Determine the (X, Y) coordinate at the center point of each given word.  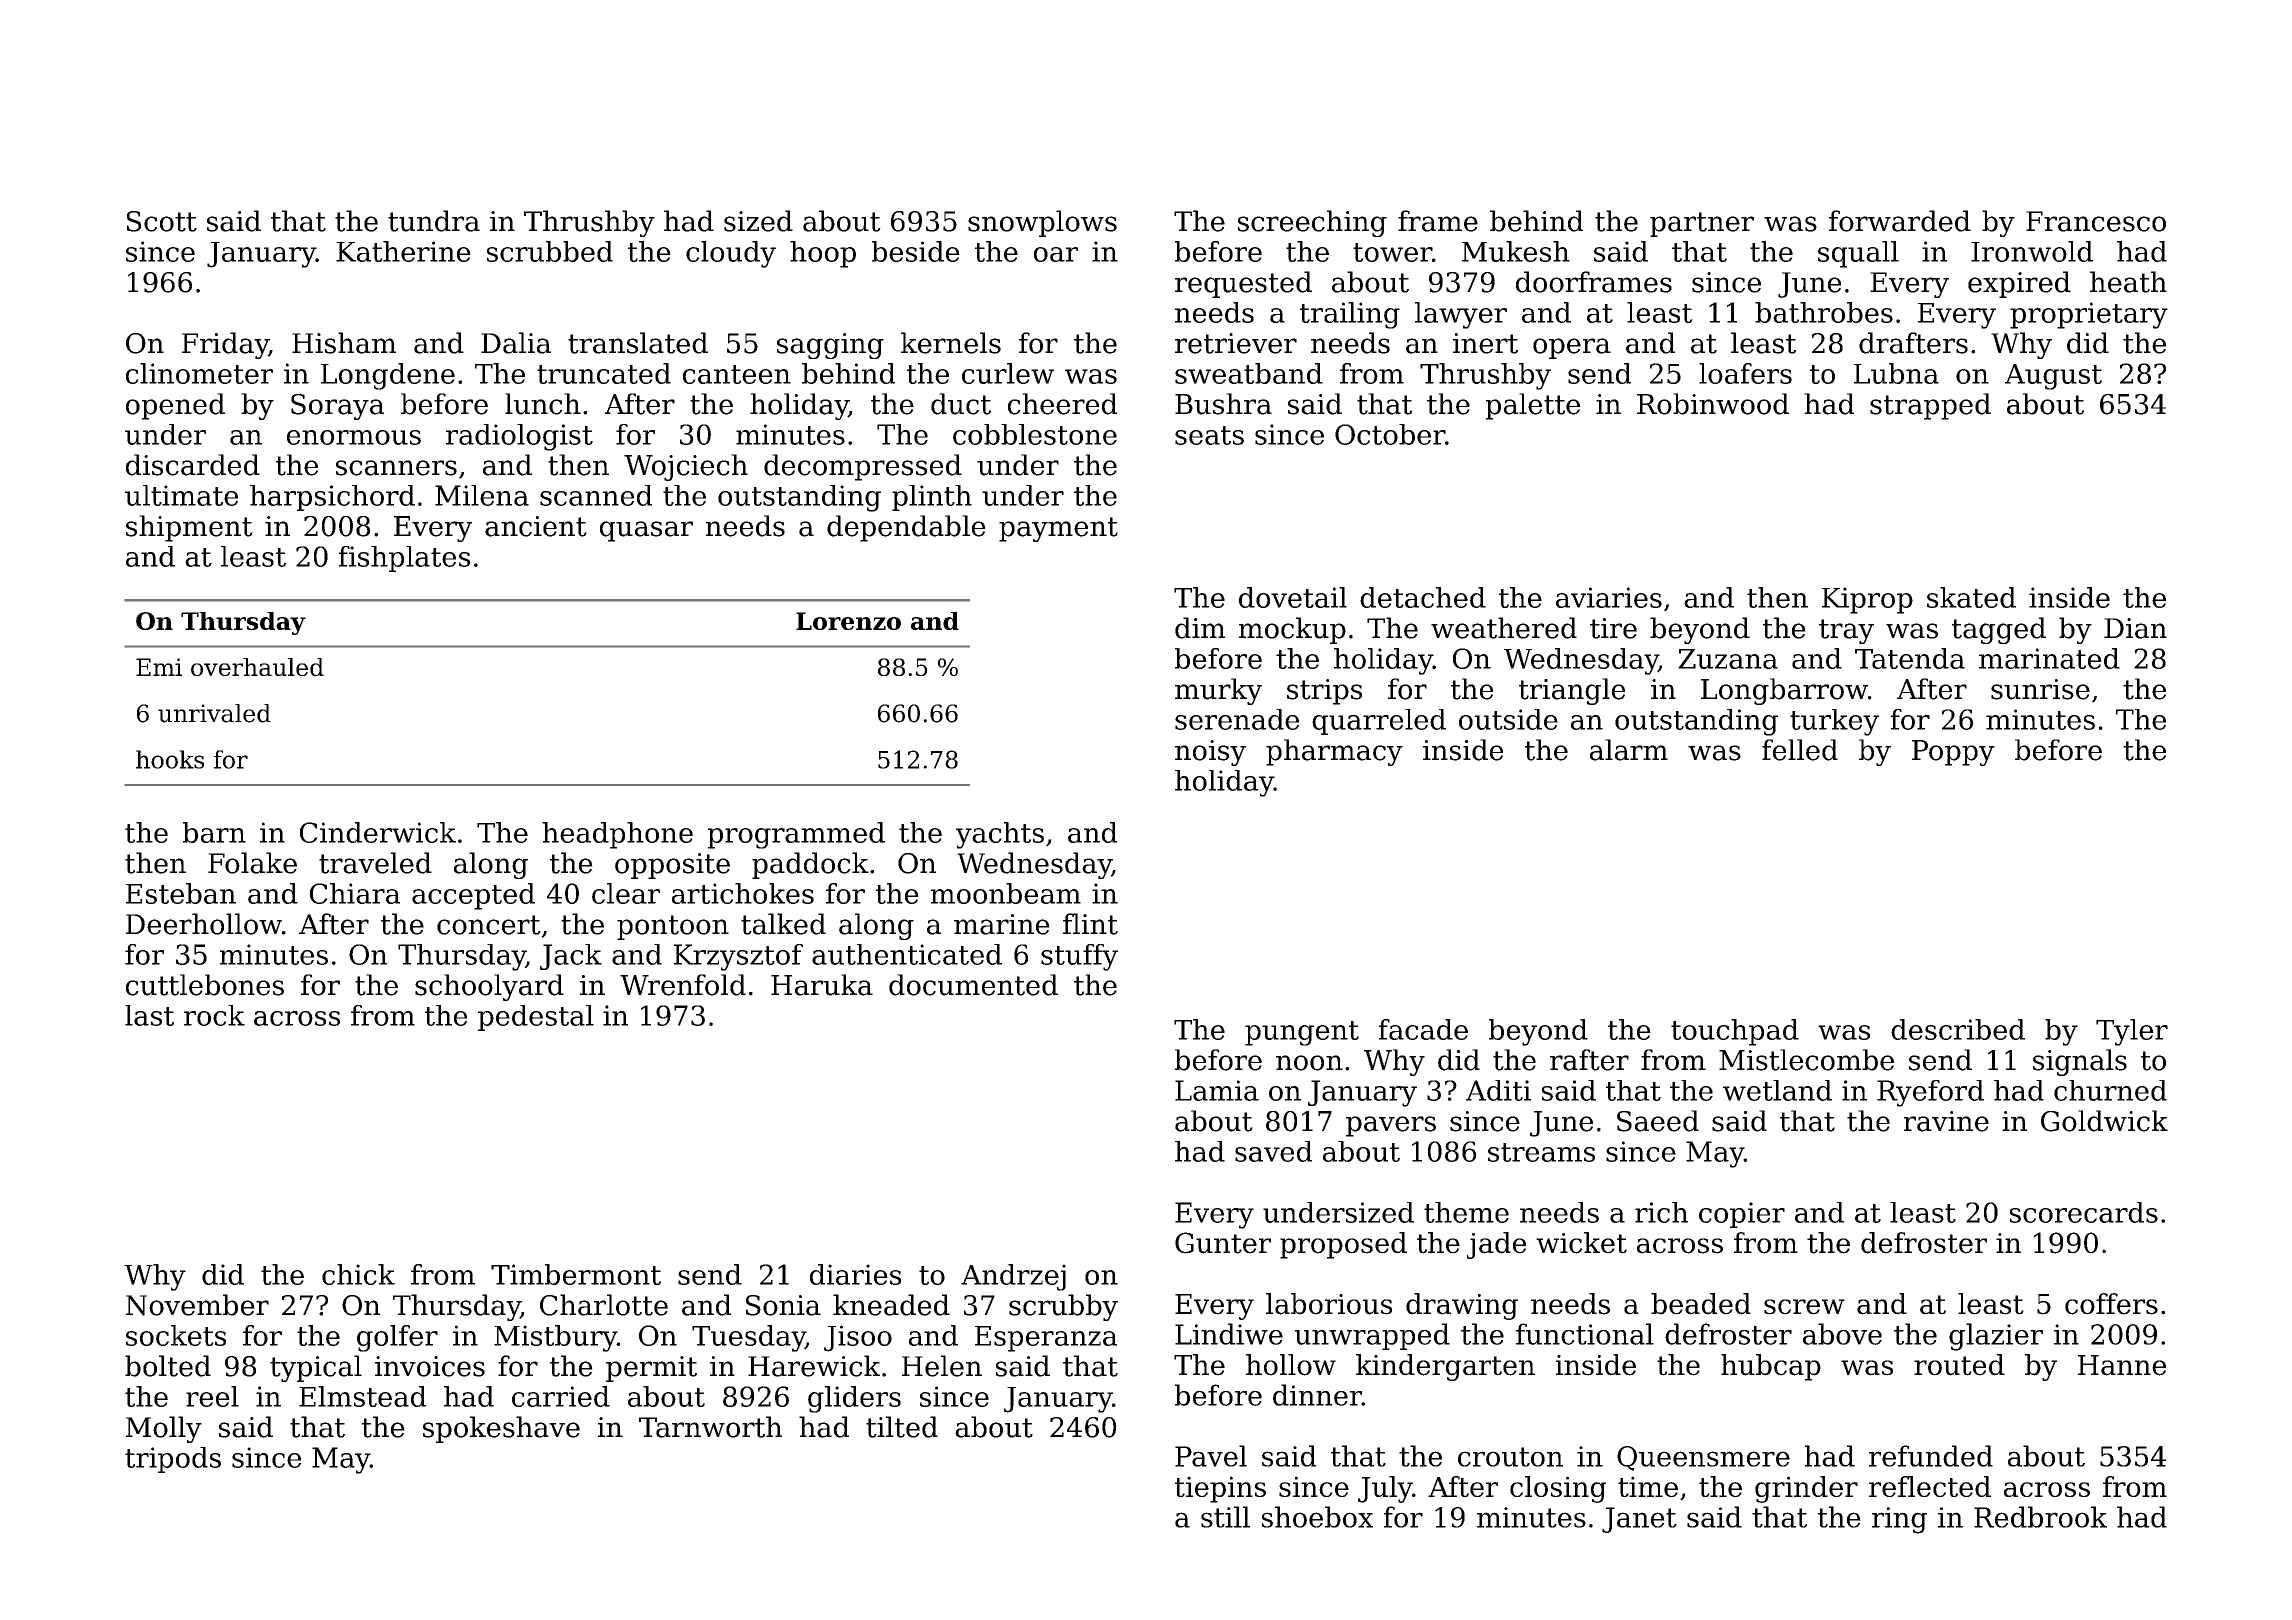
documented (973, 985)
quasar (646, 531)
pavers (1391, 1126)
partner (1702, 224)
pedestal (536, 1018)
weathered (1504, 628)
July (1385, 1489)
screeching (1312, 223)
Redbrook (2040, 1517)
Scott (162, 221)
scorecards (2084, 1212)
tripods (173, 1460)
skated (1971, 597)
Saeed (1658, 1121)
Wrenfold (683, 985)
